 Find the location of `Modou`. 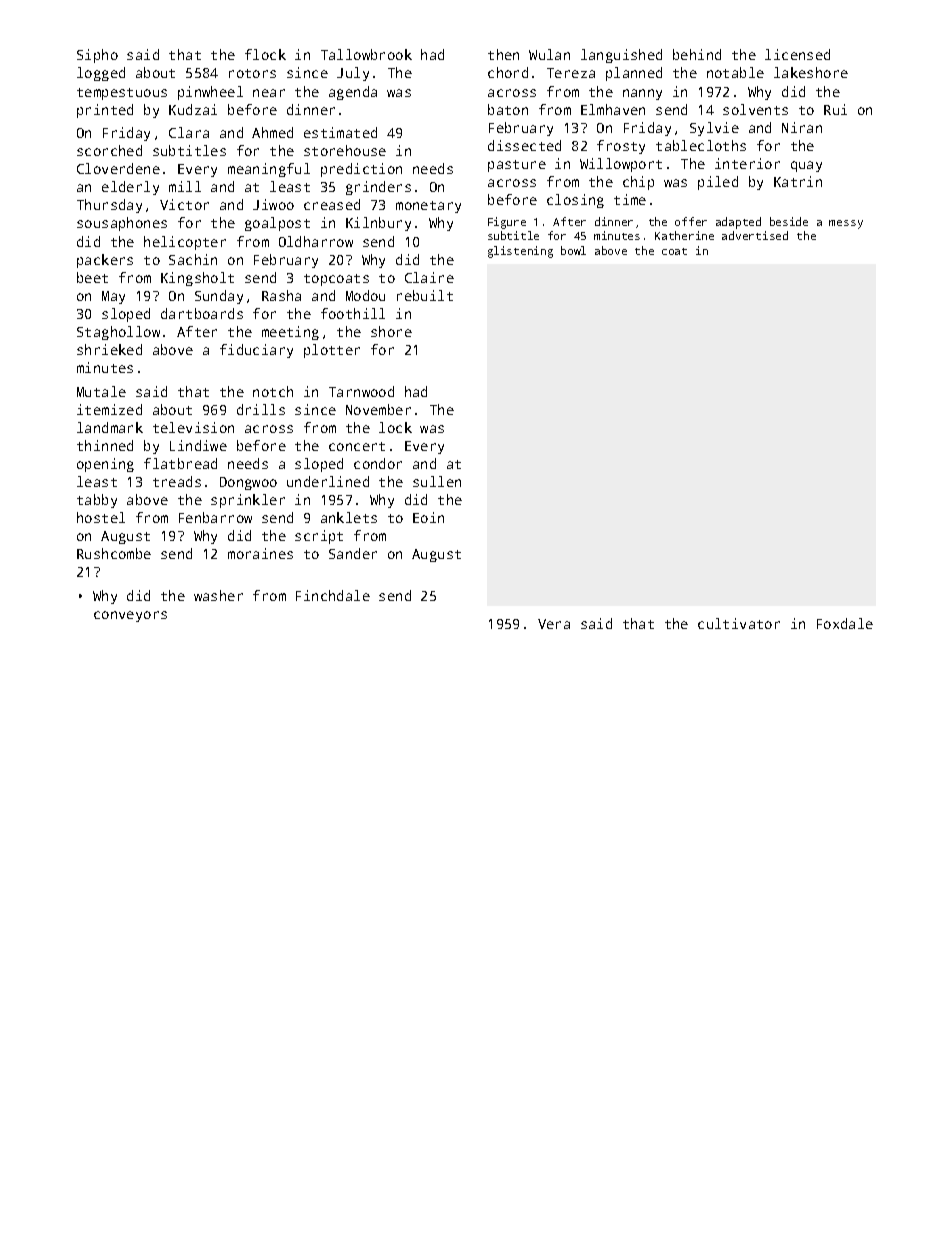

Modou is located at coordinates (365, 295).
